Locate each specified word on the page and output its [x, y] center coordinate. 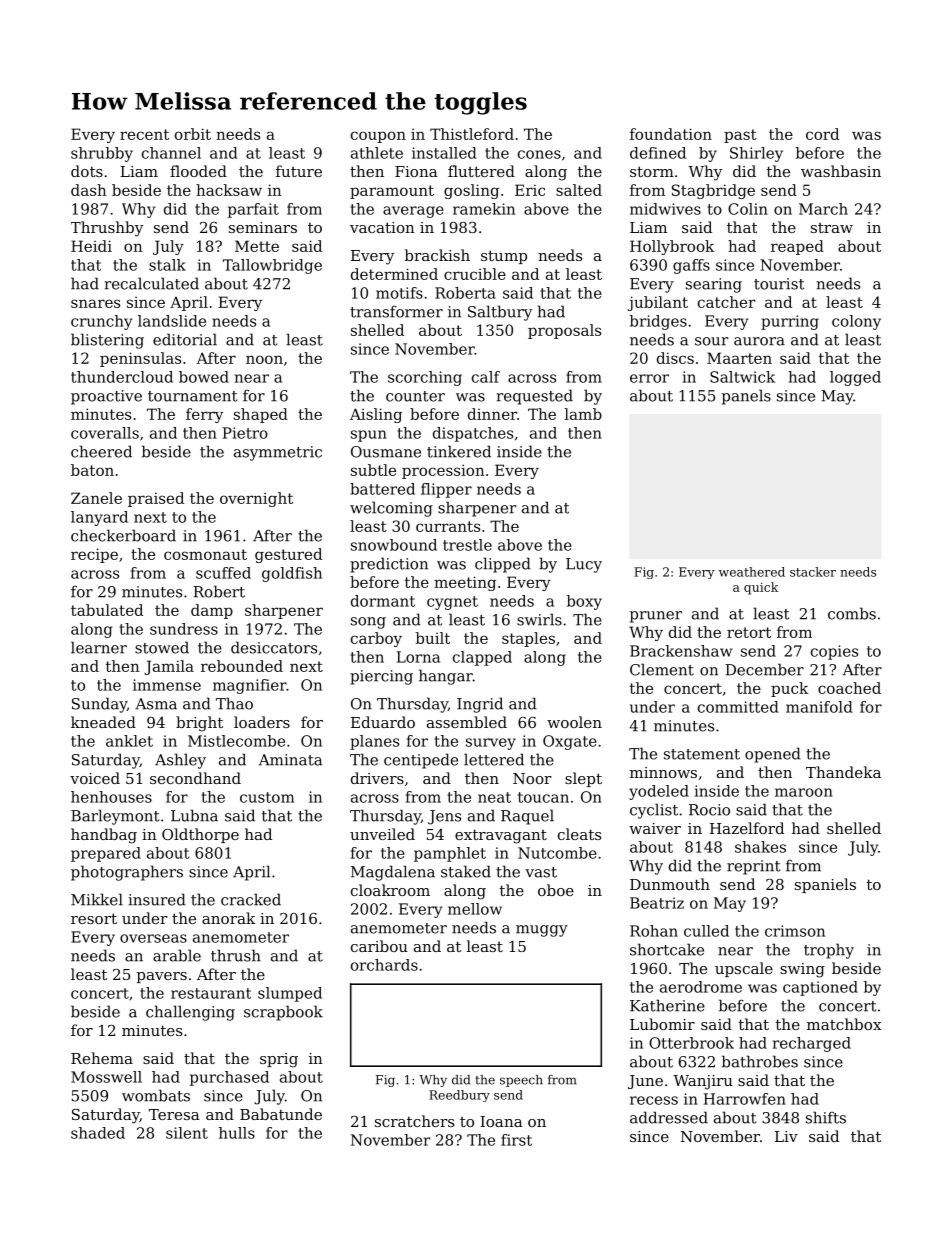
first [516, 1140]
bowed [204, 377]
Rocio [709, 810]
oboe [556, 890]
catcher [727, 302]
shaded [98, 1133]
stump [504, 257]
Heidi [91, 246]
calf [486, 377]
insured [157, 899]
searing [714, 285]
